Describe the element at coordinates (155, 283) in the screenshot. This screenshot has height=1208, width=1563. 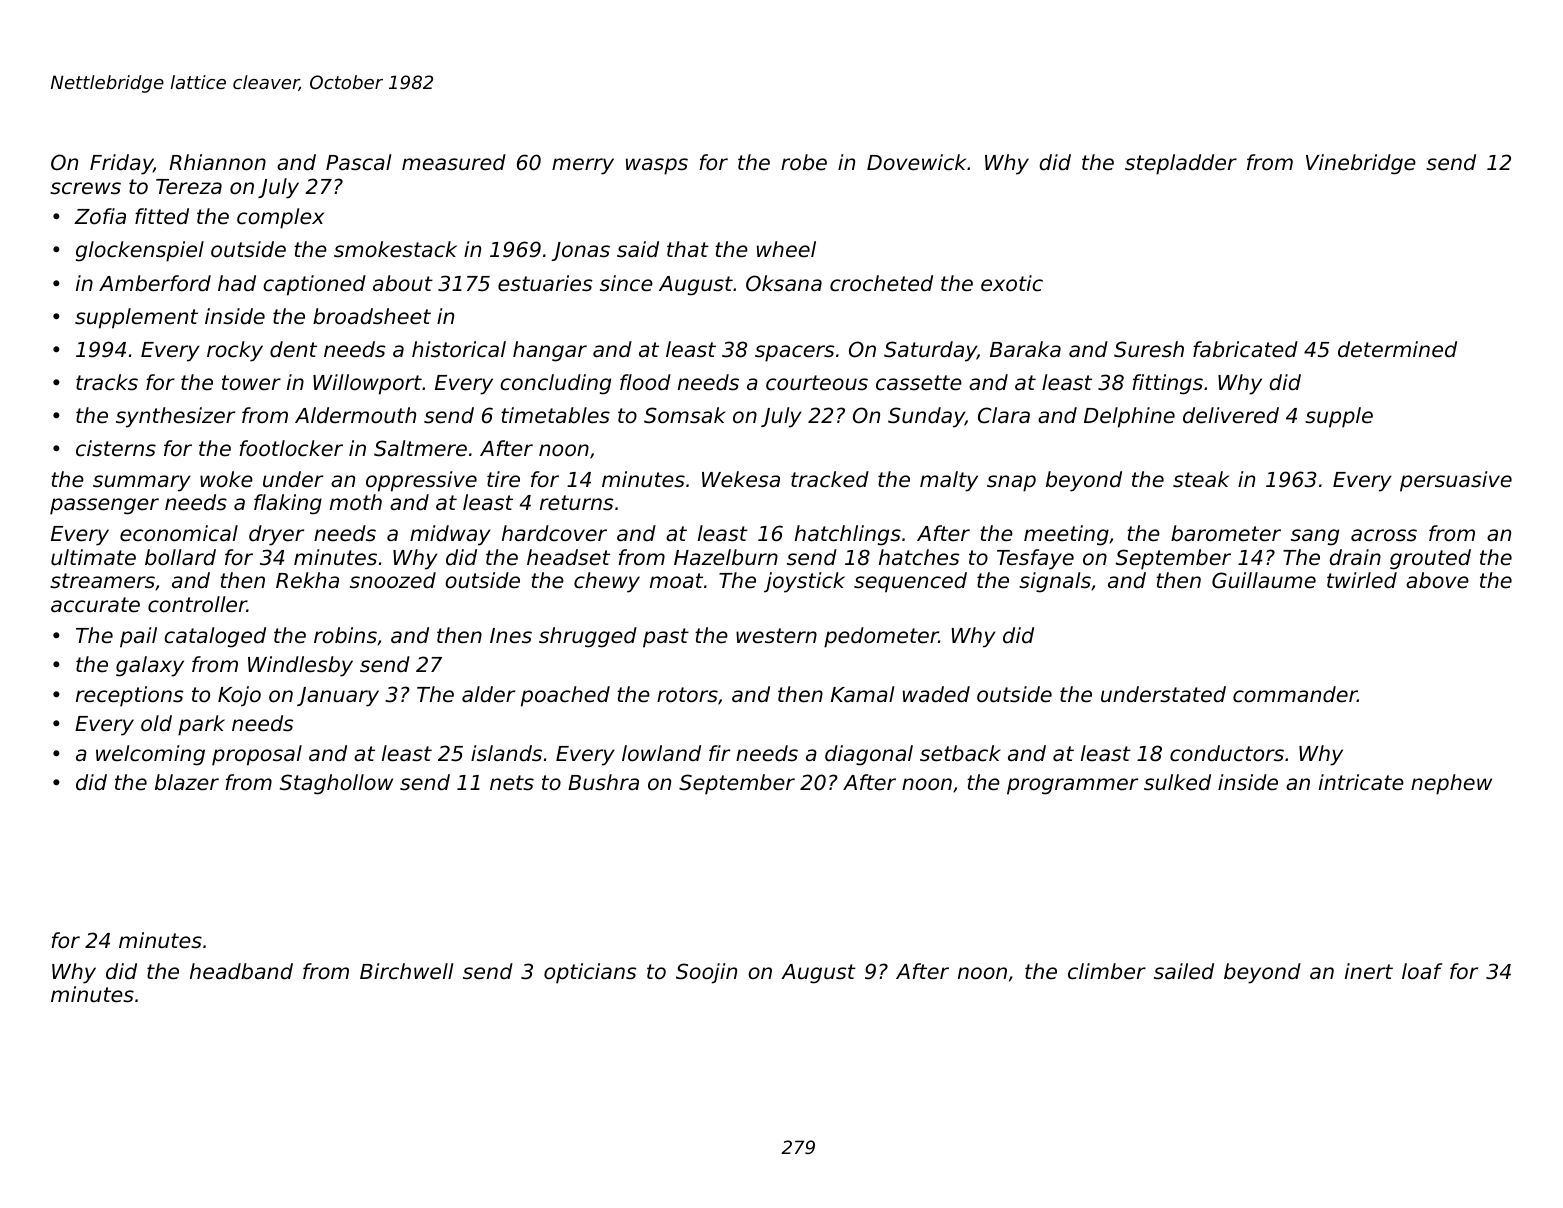
I see `Amberford` at that location.
